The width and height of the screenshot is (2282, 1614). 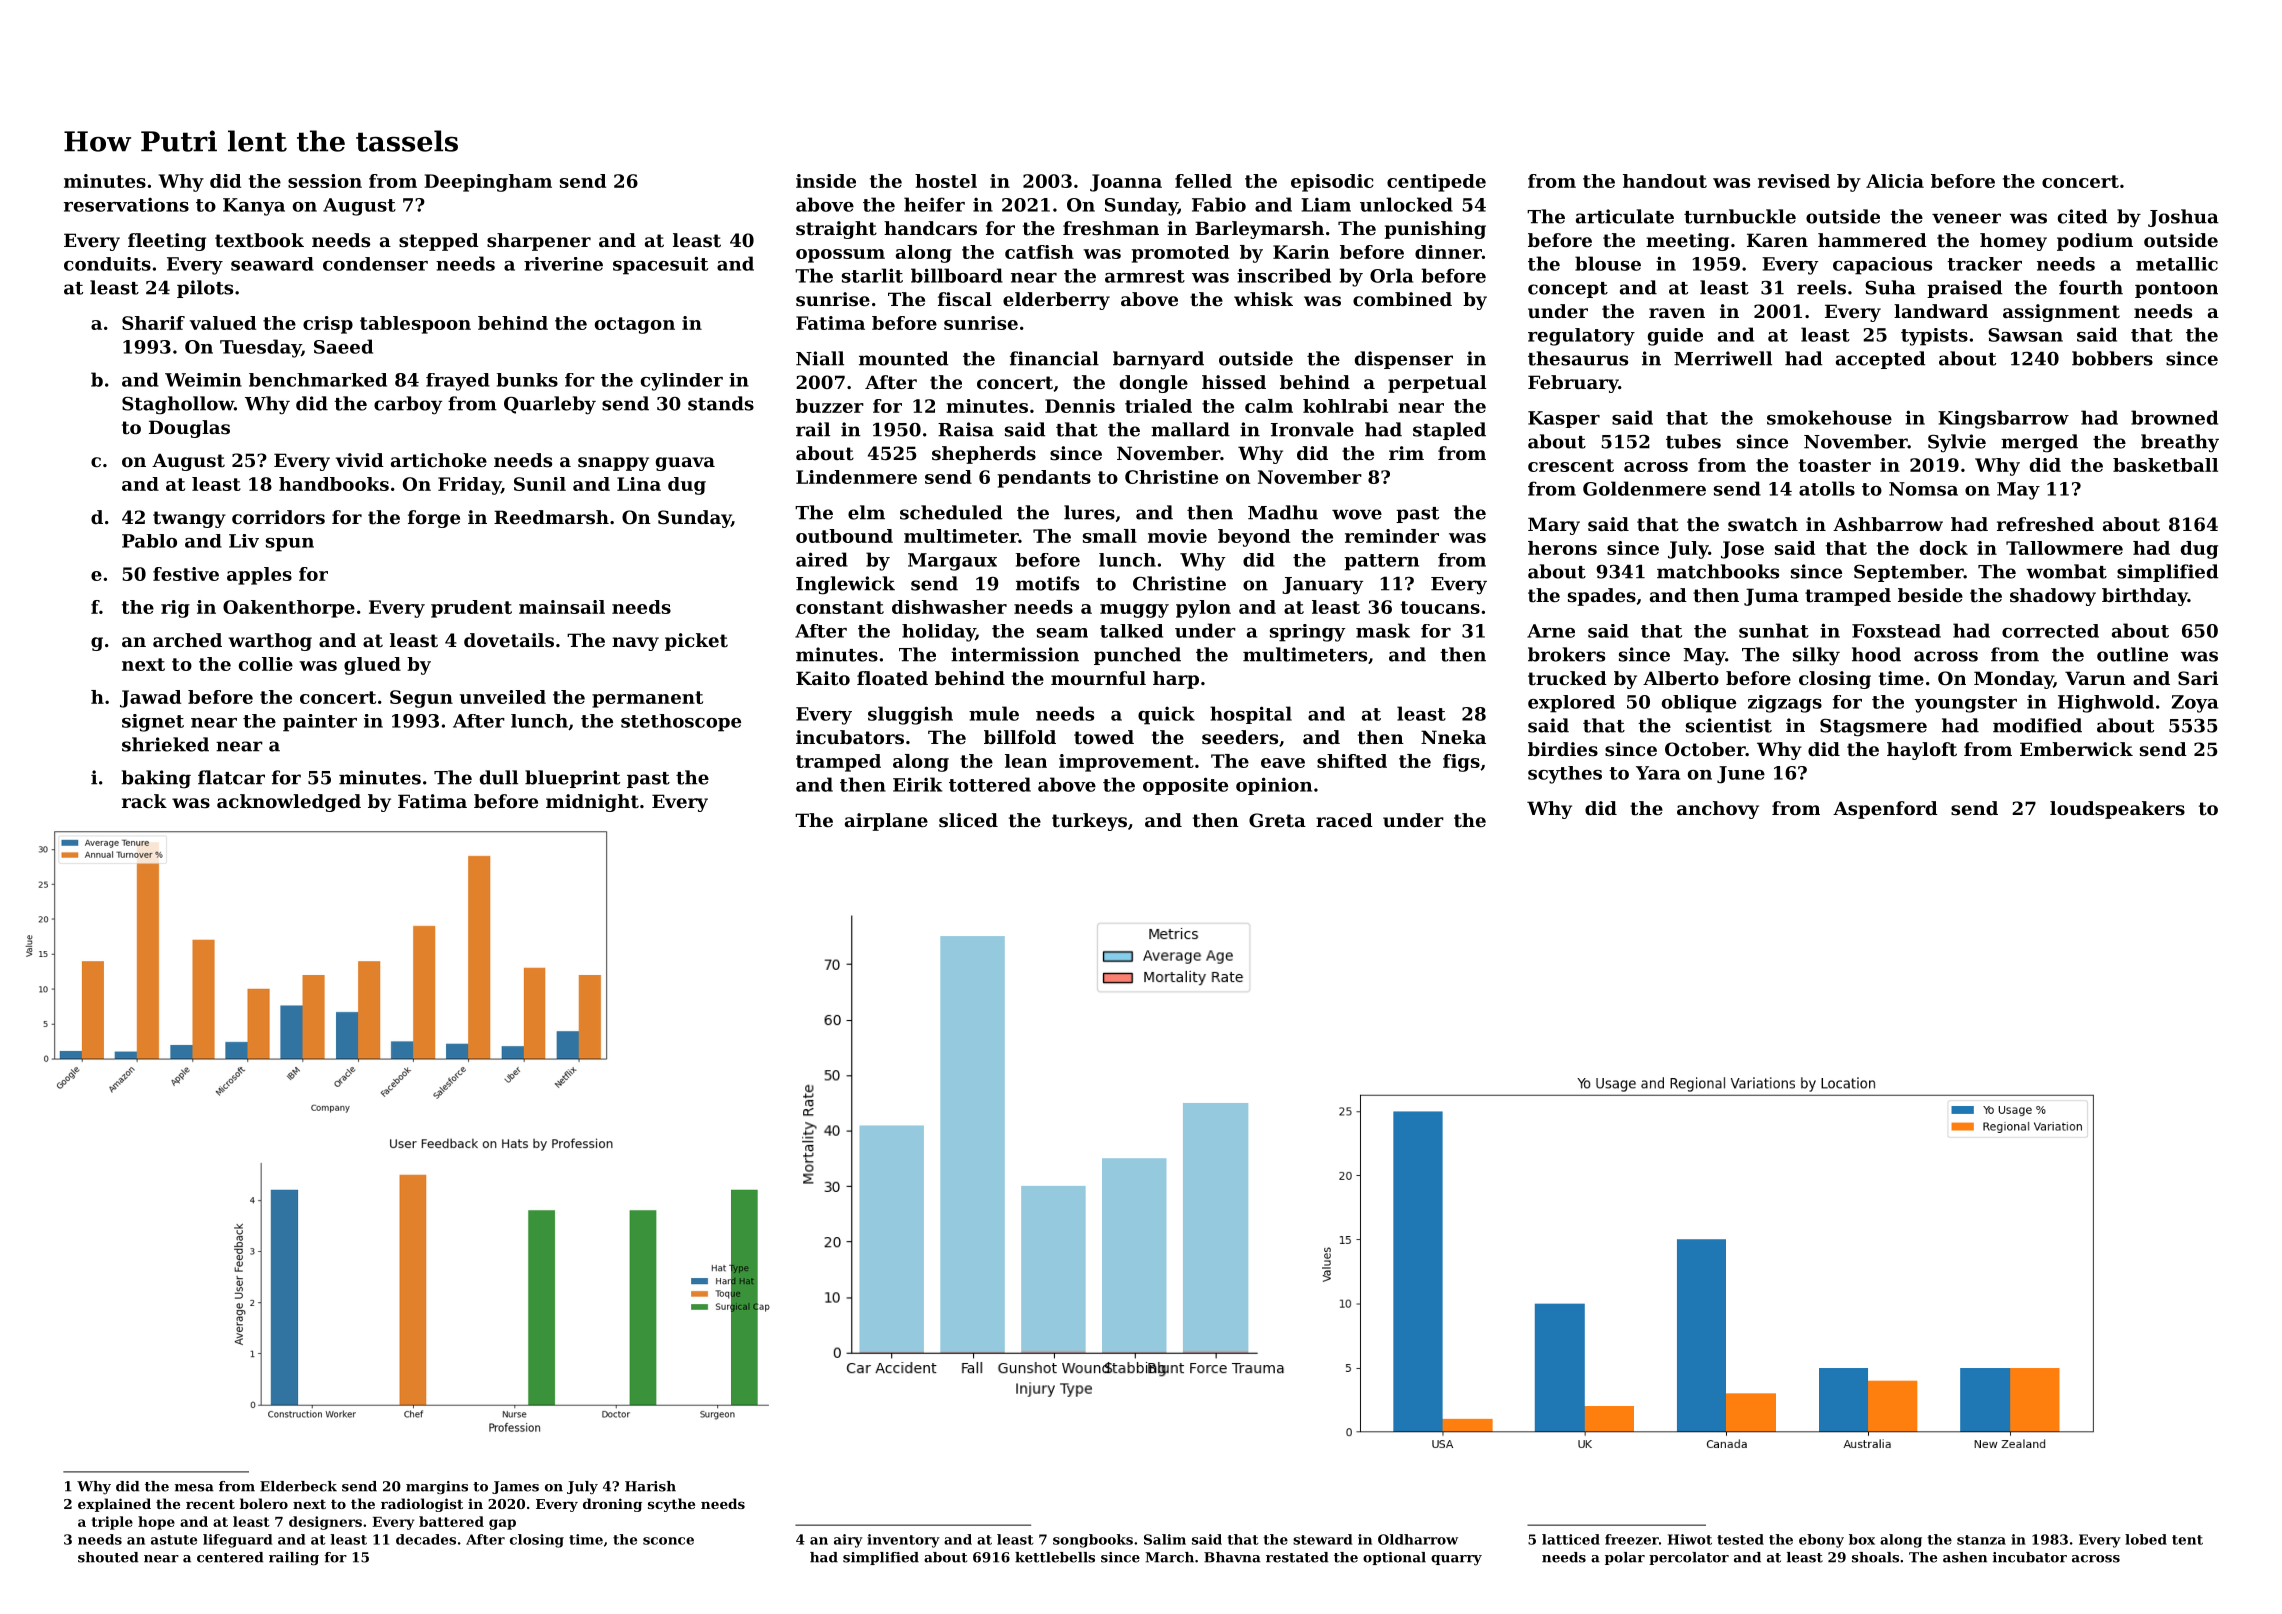 What do you see at coordinates (1332, 183) in the screenshot?
I see `episodic` at bounding box center [1332, 183].
